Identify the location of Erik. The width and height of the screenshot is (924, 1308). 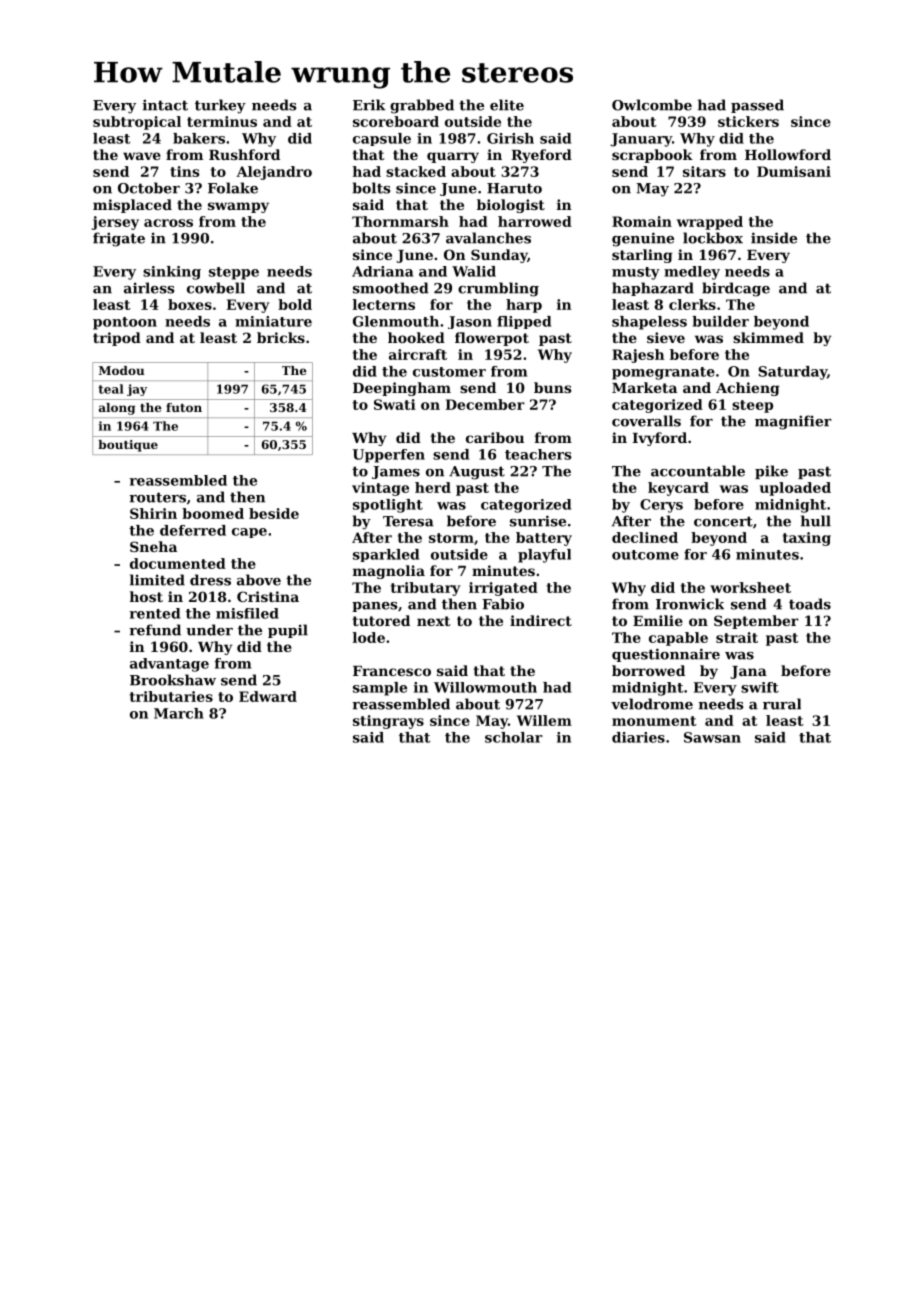
(369, 105).
